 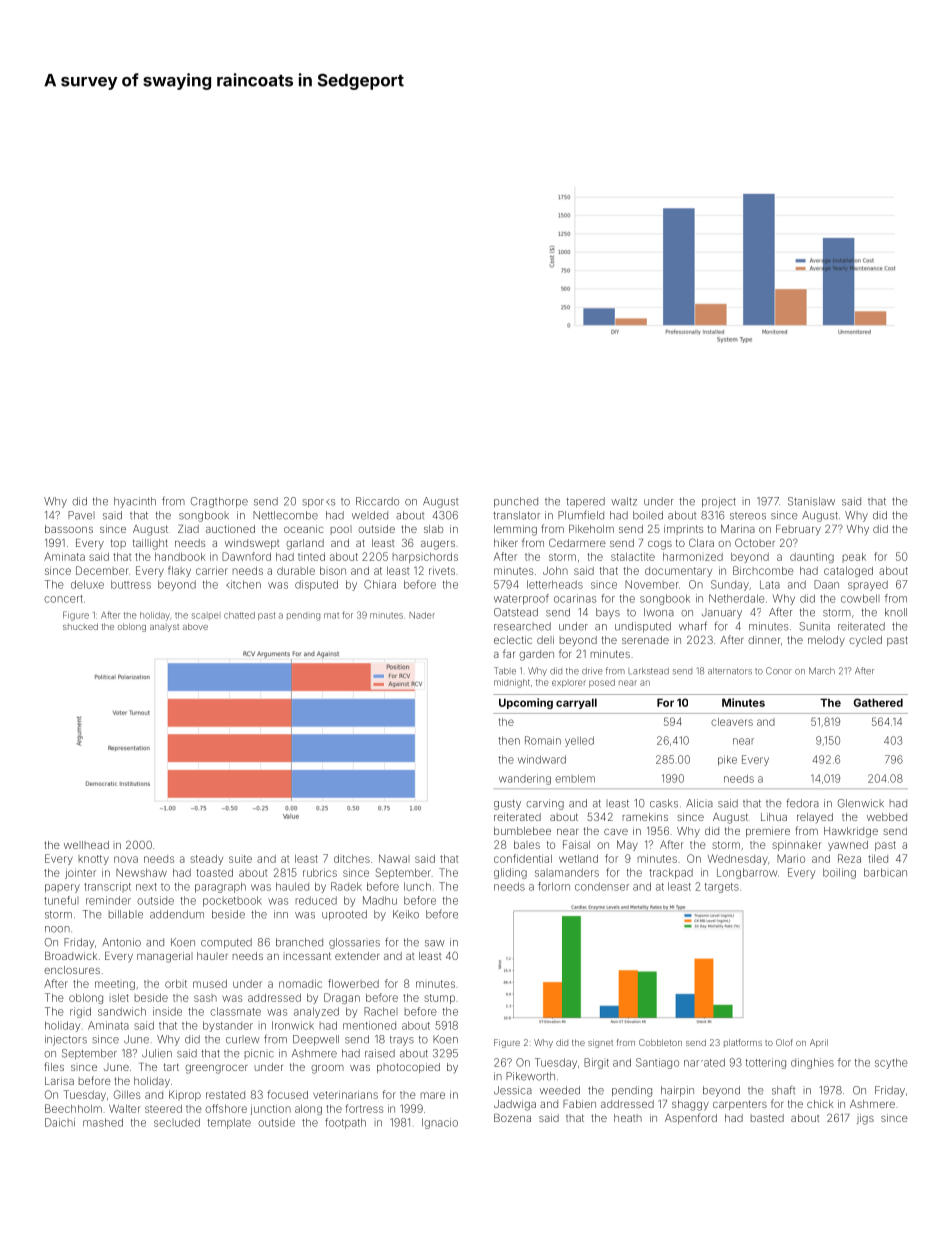 I want to click on Keiko, so click(x=406, y=914).
